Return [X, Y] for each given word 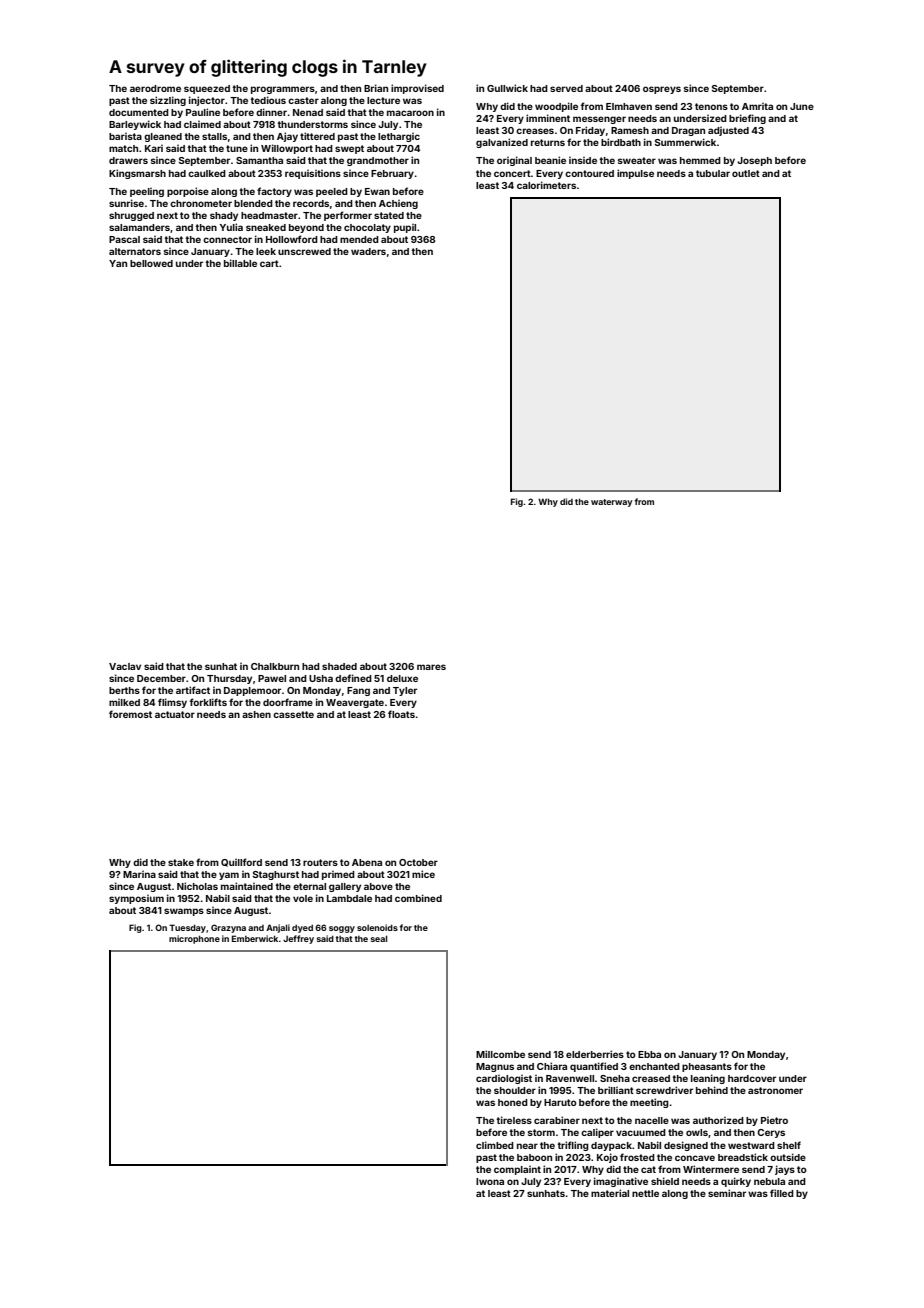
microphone [194, 939]
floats [401, 714]
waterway [611, 503]
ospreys [662, 90]
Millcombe [500, 1054]
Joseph [754, 161]
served [566, 88]
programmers [283, 90]
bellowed [151, 263]
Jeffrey [298, 939]
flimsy [172, 703]
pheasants [707, 1067]
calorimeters [546, 185]
